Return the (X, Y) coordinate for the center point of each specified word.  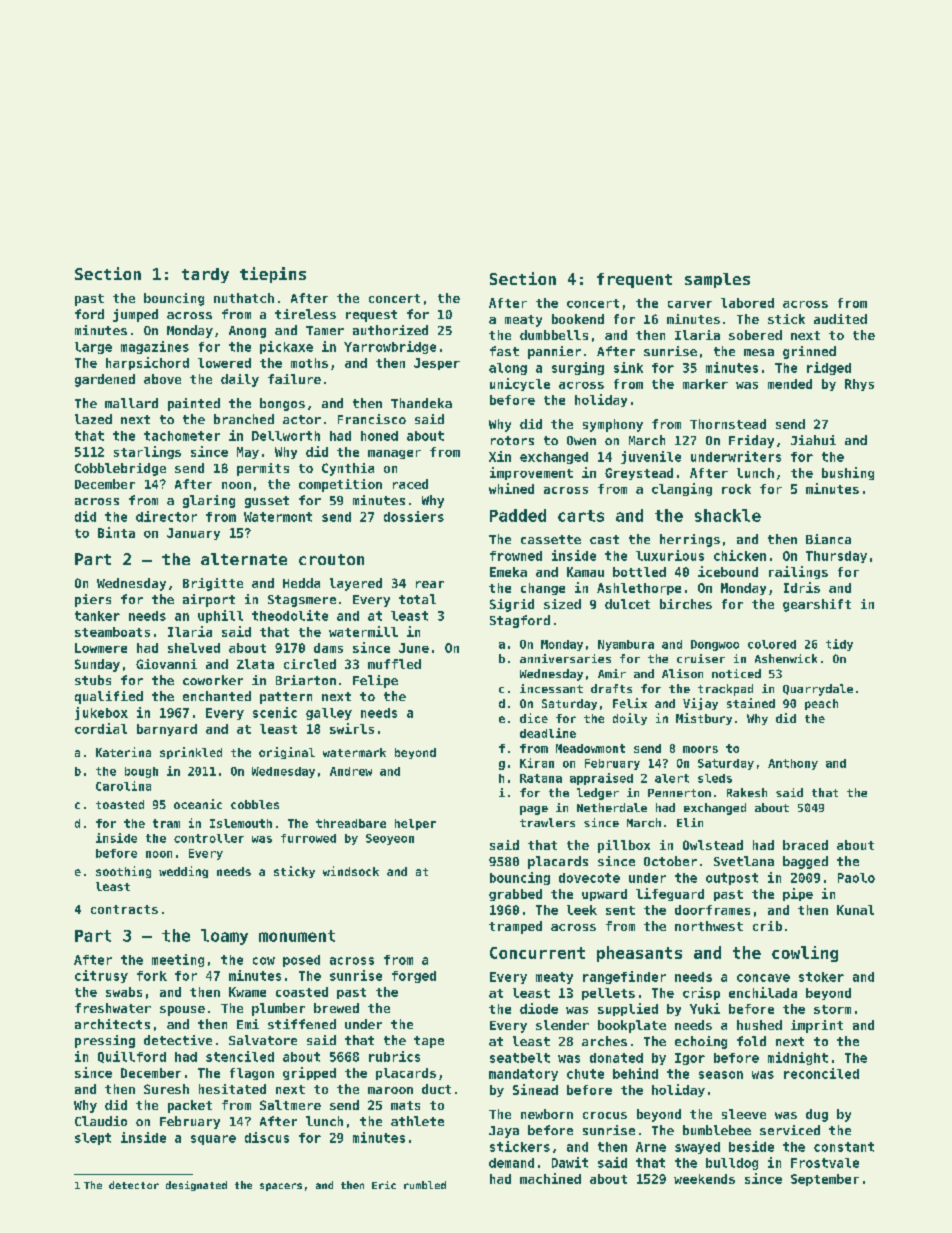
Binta (116, 532)
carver (690, 304)
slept (93, 1139)
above (162, 379)
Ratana (541, 778)
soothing (123, 872)
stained (751, 703)
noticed (736, 673)
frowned (516, 556)
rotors (512, 440)
